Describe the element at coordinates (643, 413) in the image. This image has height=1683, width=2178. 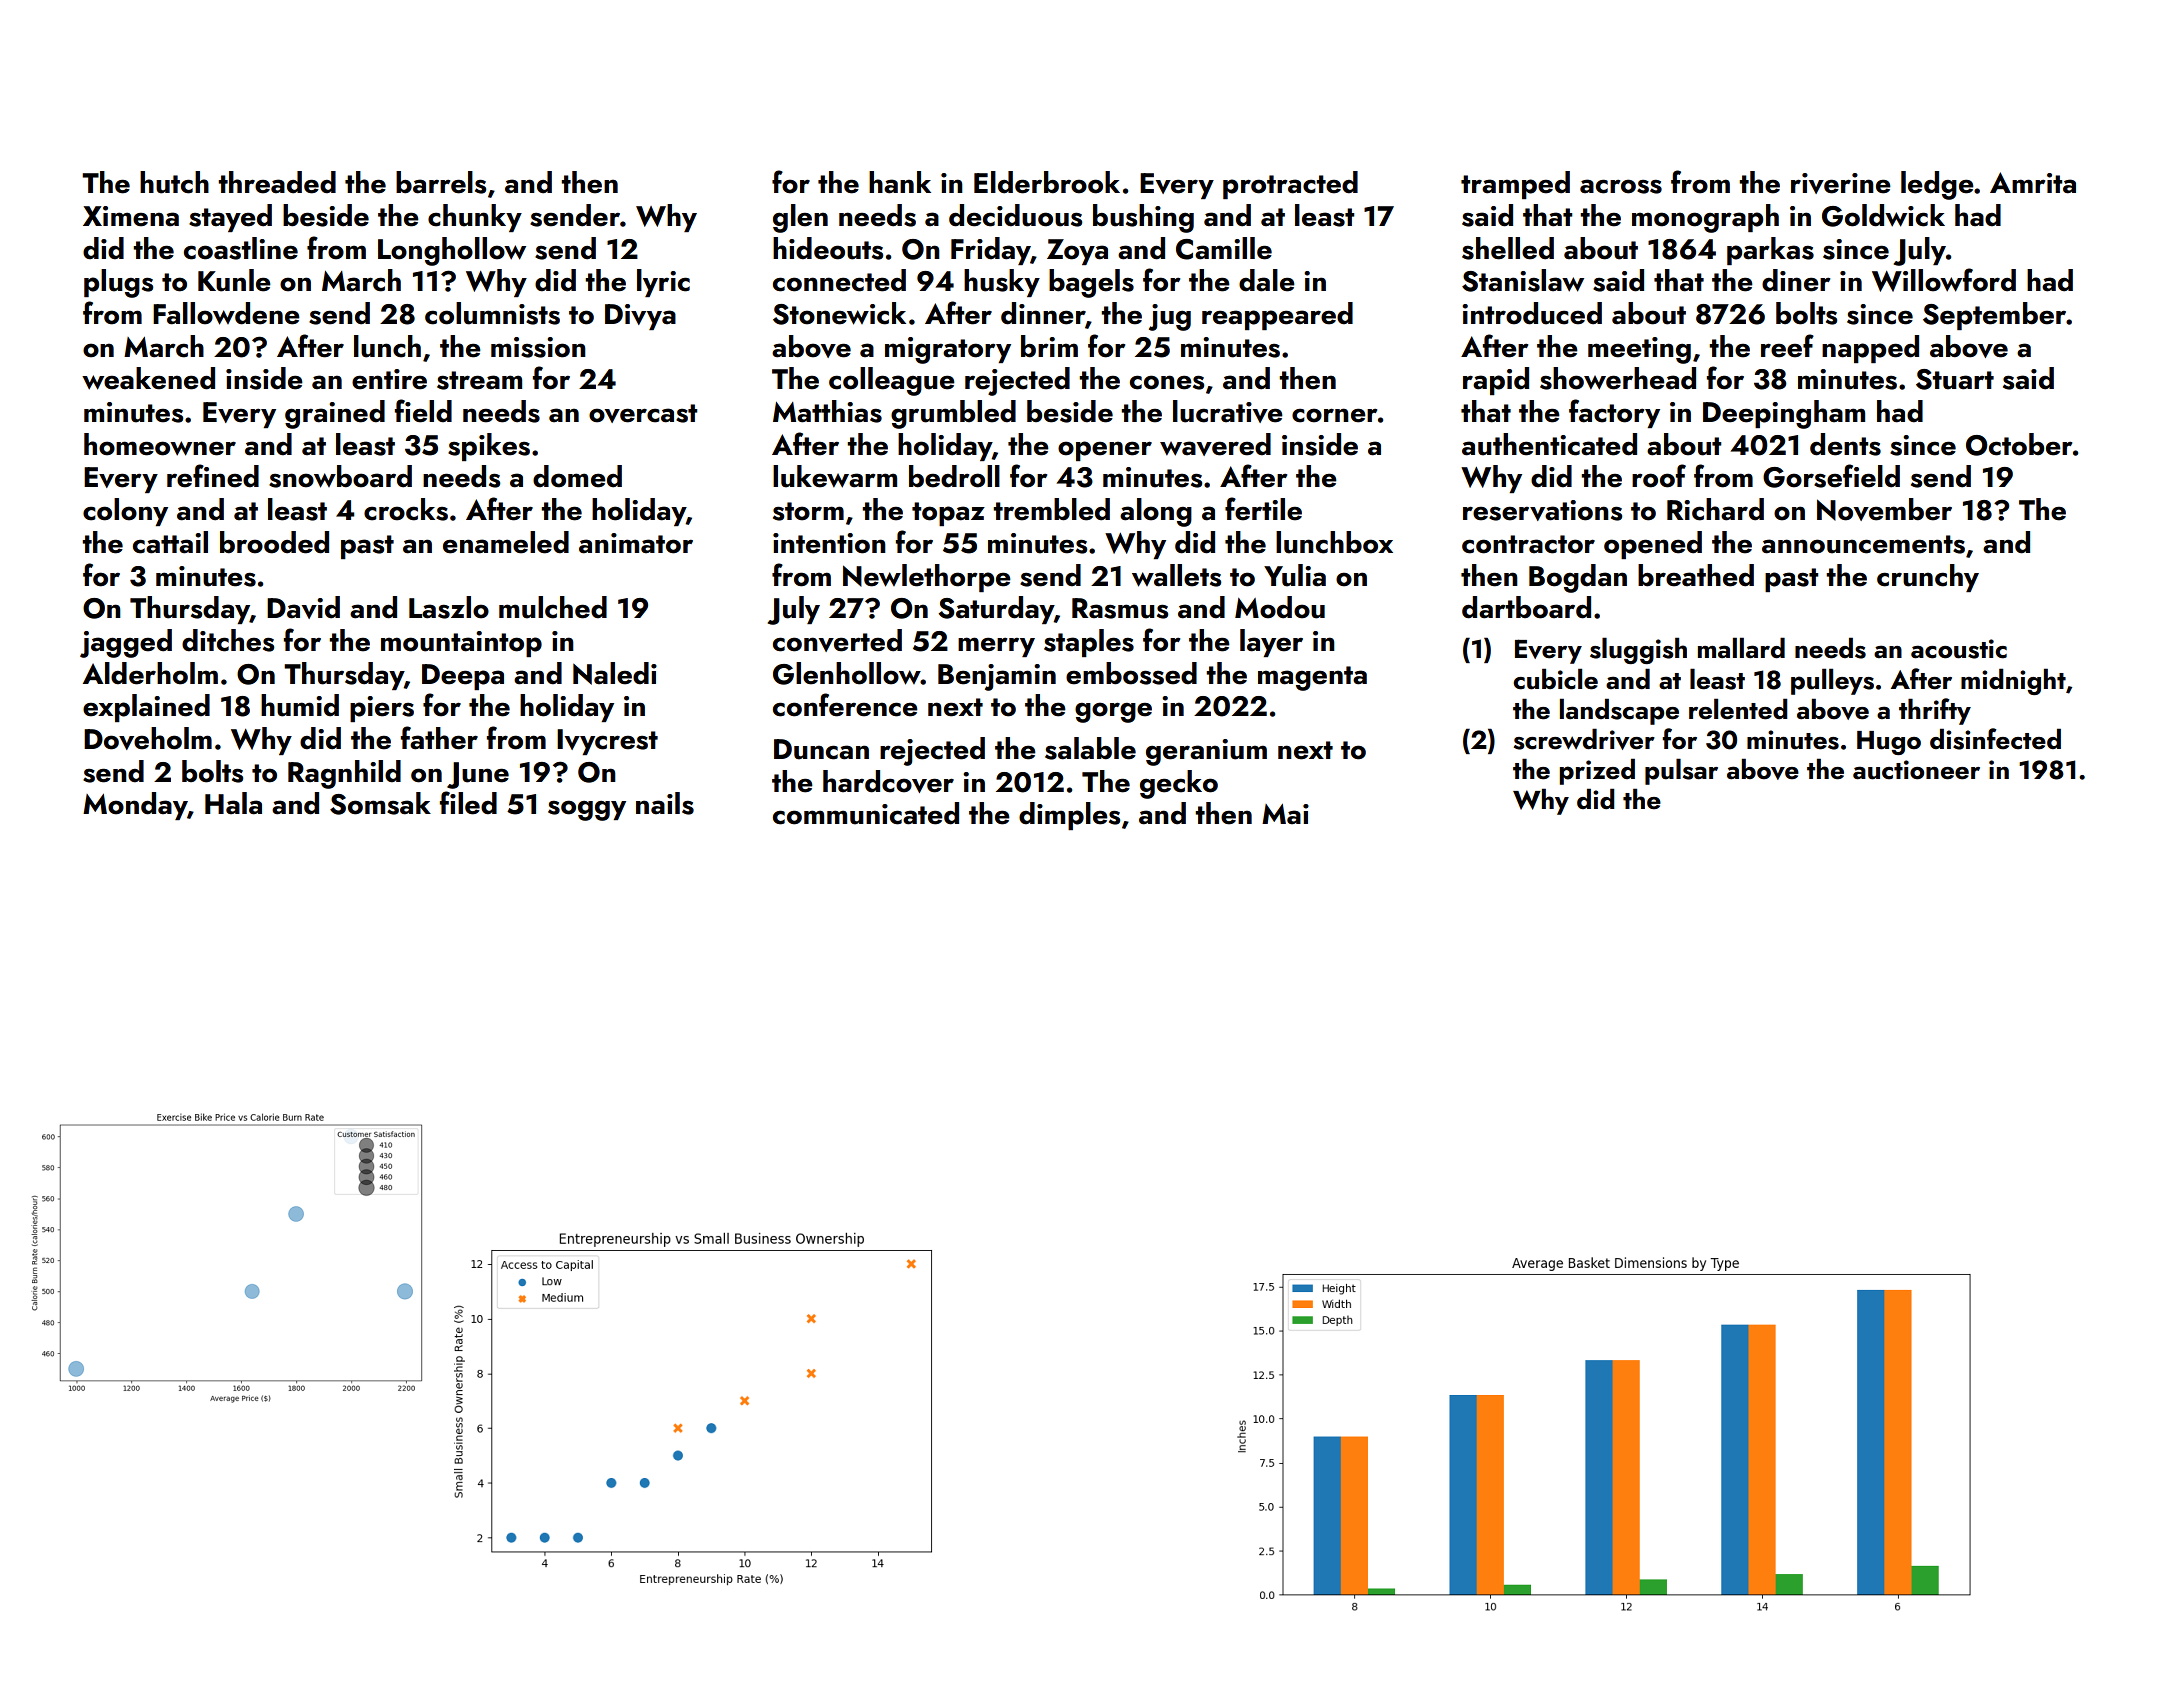
I see `overcast` at that location.
